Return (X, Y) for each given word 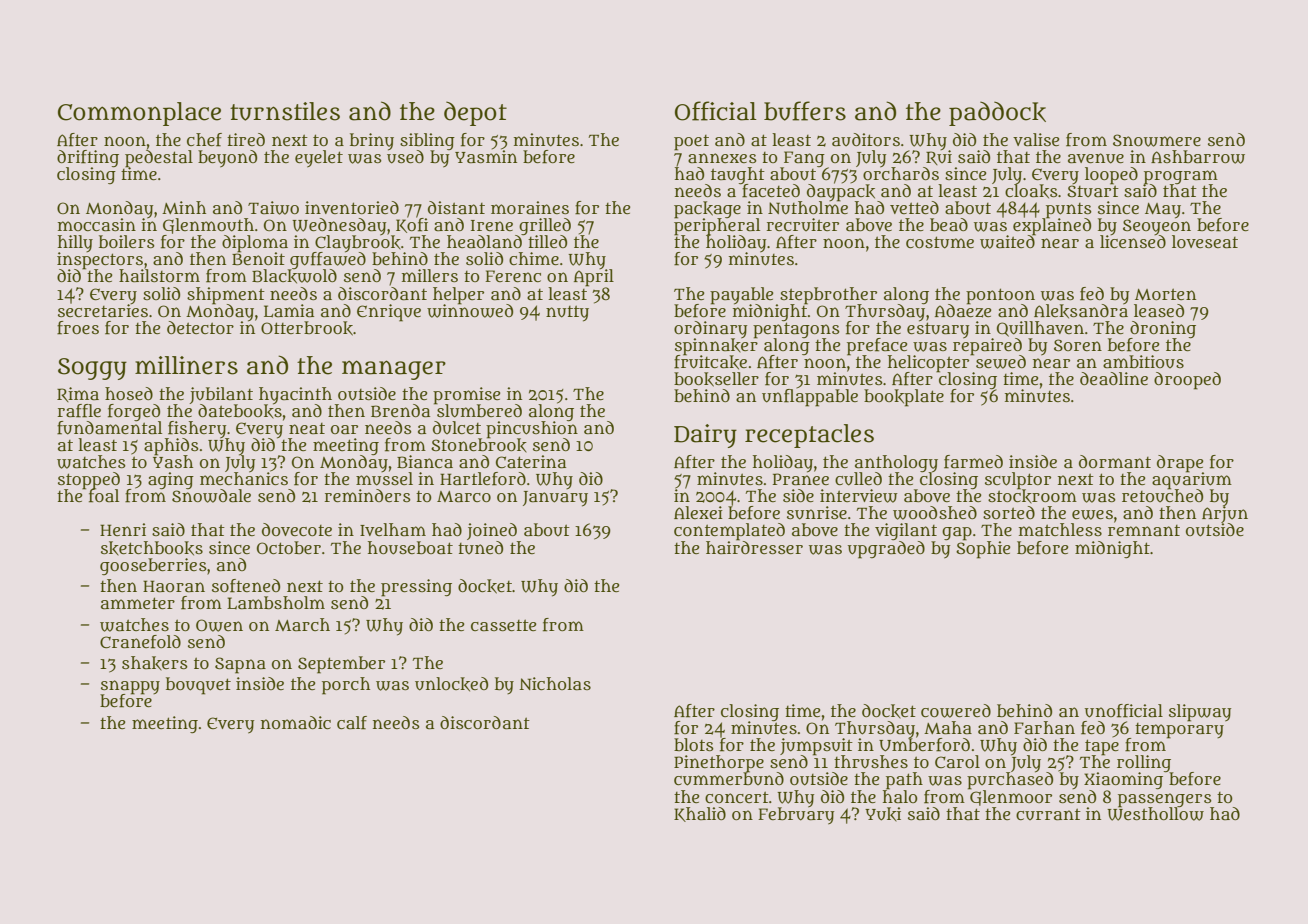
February (796, 816)
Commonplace (139, 114)
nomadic (296, 722)
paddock (997, 114)
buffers (805, 111)
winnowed (470, 311)
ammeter (138, 603)
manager (394, 370)
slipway (1200, 713)
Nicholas (555, 684)
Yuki (883, 814)
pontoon (1000, 296)
